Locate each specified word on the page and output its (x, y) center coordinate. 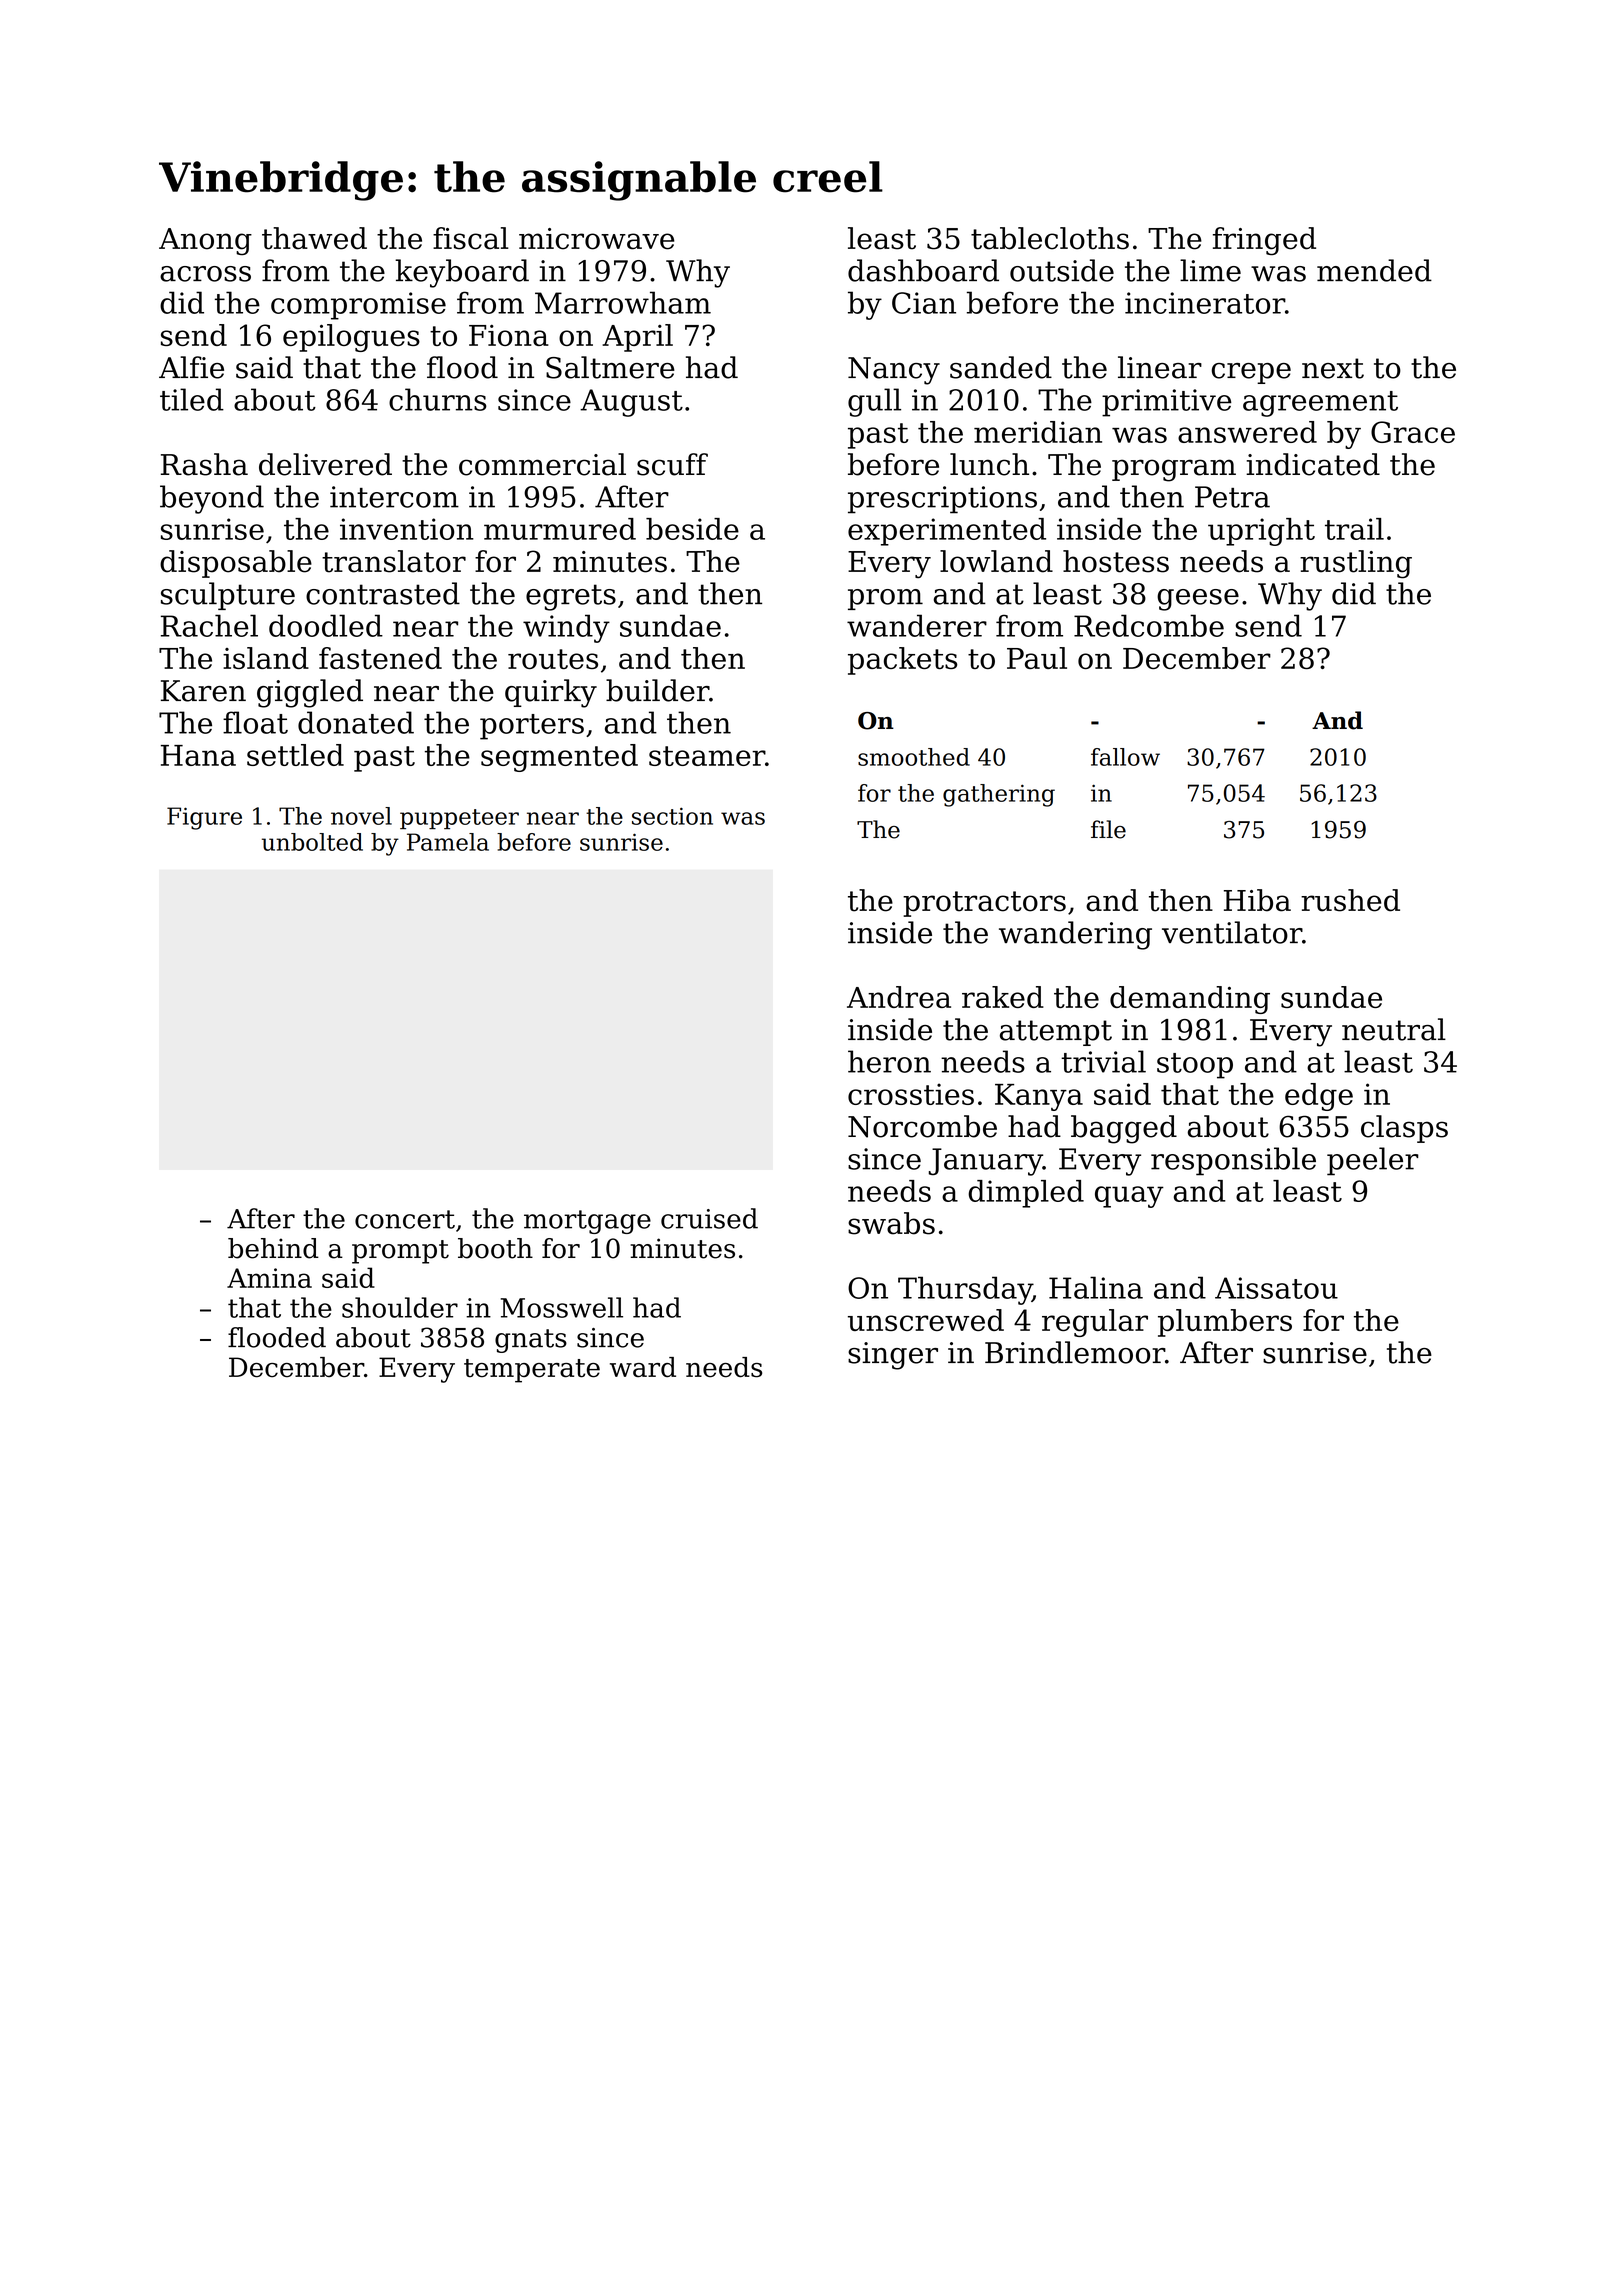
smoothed (914, 757)
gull (874, 402)
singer (893, 1356)
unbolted (312, 842)
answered (1247, 432)
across (205, 274)
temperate (532, 1371)
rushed (1350, 900)
